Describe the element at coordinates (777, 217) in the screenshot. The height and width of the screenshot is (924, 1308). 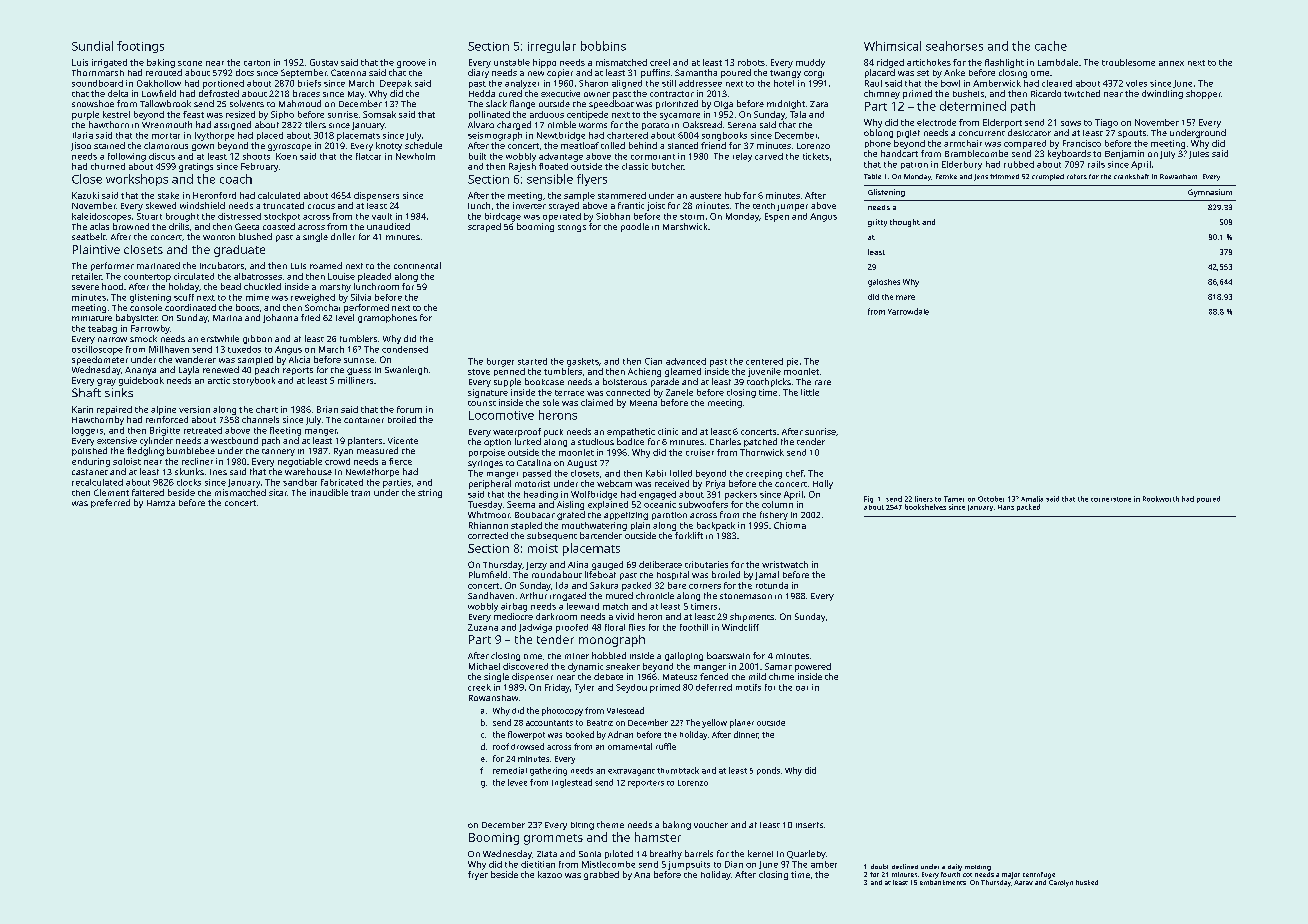
I see `Espen` at that location.
